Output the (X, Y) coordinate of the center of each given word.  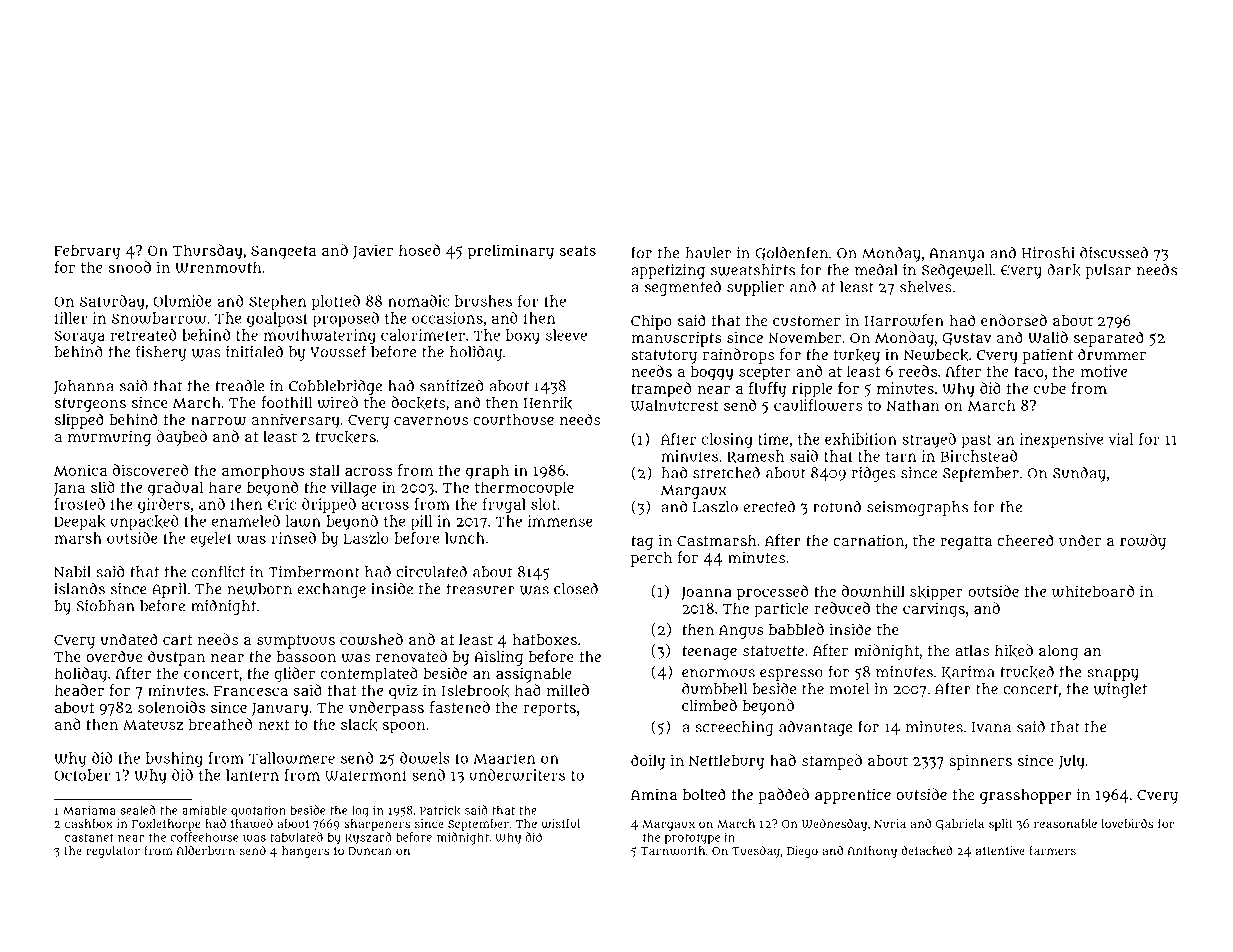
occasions (447, 318)
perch (651, 559)
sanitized (451, 386)
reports (549, 710)
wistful (561, 823)
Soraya (79, 337)
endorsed (1014, 320)
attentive (1000, 850)
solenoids (171, 707)
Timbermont (314, 572)
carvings (934, 610)
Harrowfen (904, 320)
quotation (258, 811)
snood (130, 267)
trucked (1027, 672)
